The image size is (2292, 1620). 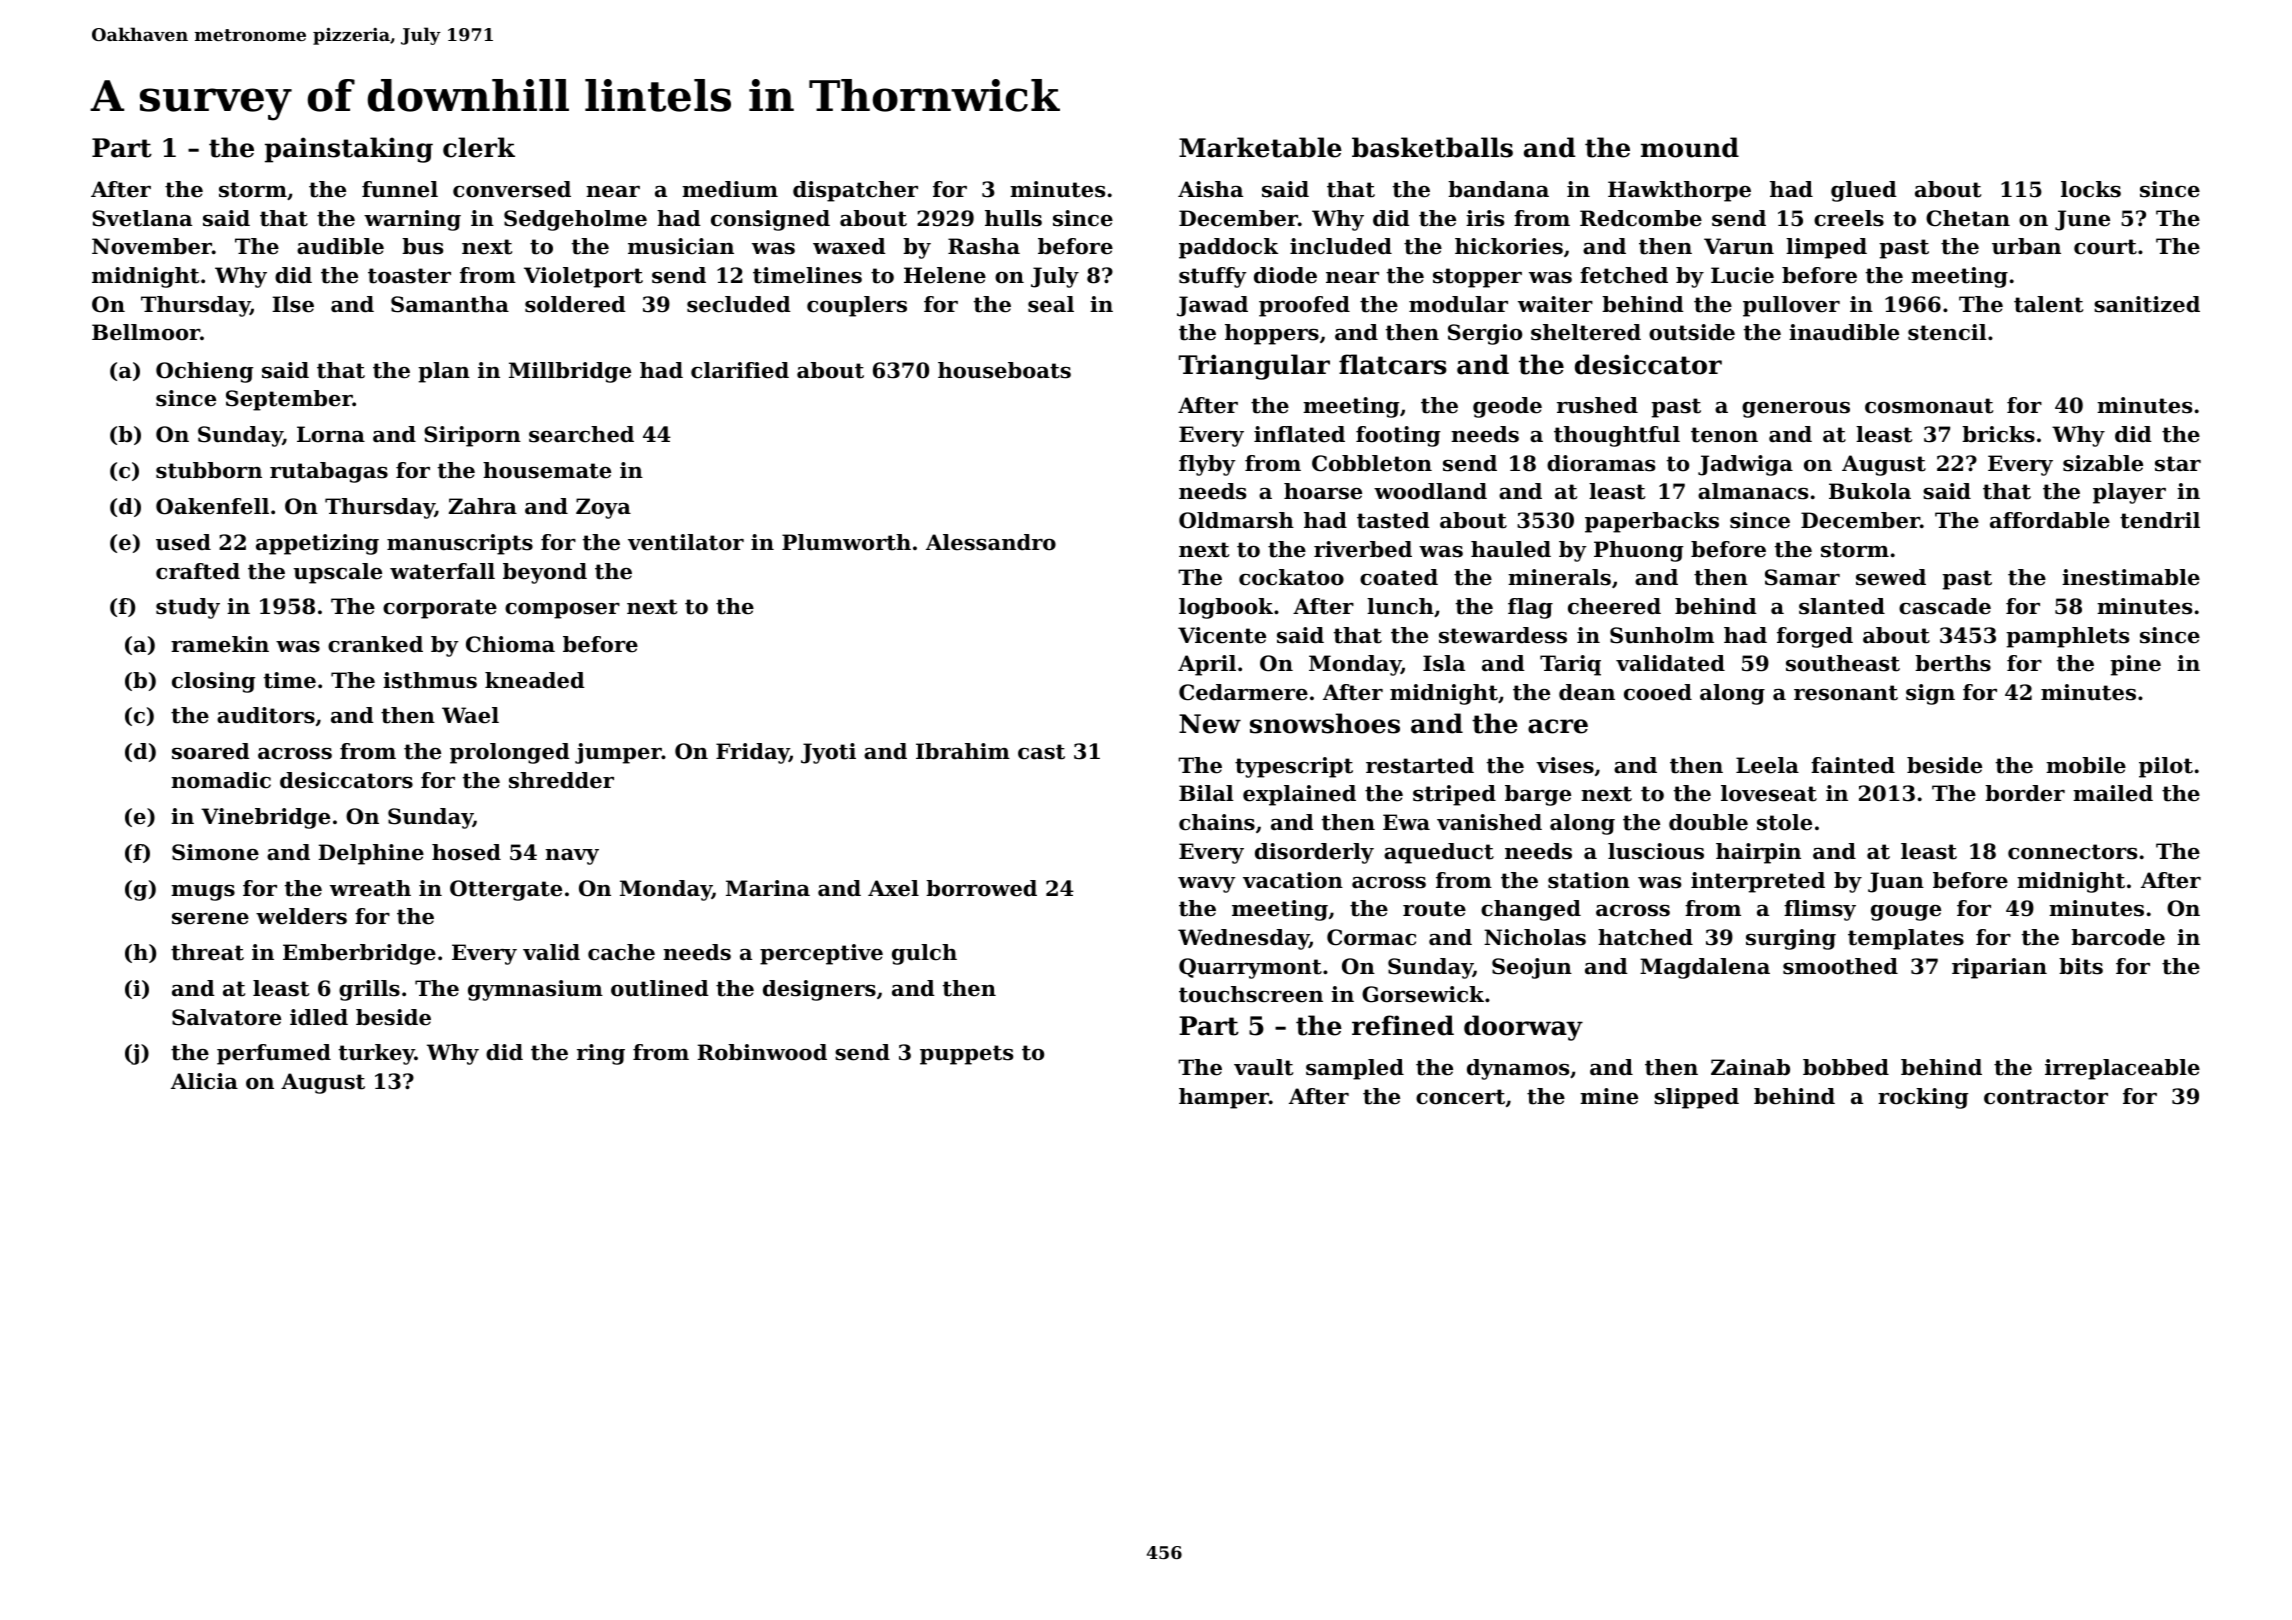 I want to click on gulch, so click(x=924, y=954).
